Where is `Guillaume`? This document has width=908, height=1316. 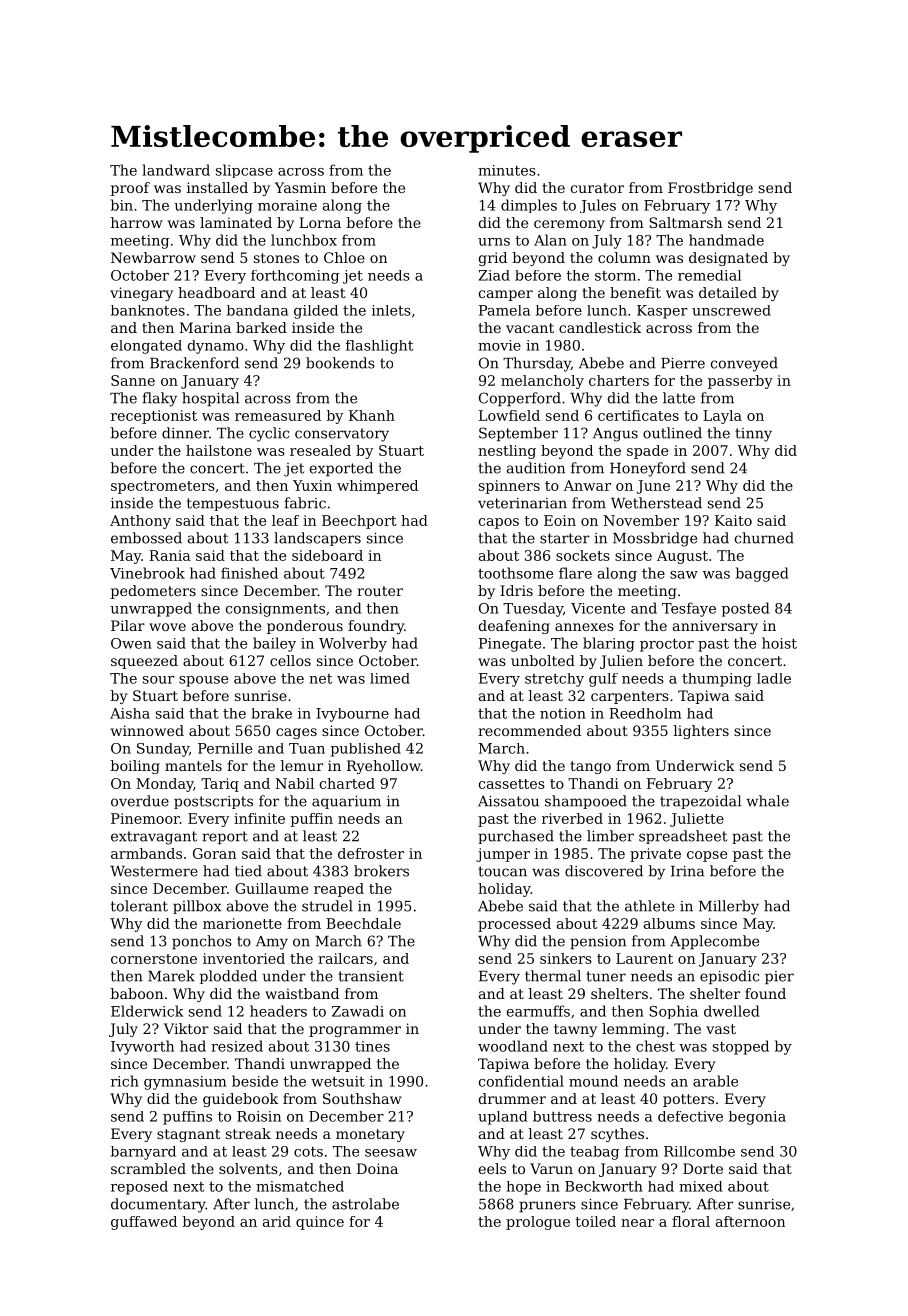
Guillaume is located at coordinates (271, 888).
